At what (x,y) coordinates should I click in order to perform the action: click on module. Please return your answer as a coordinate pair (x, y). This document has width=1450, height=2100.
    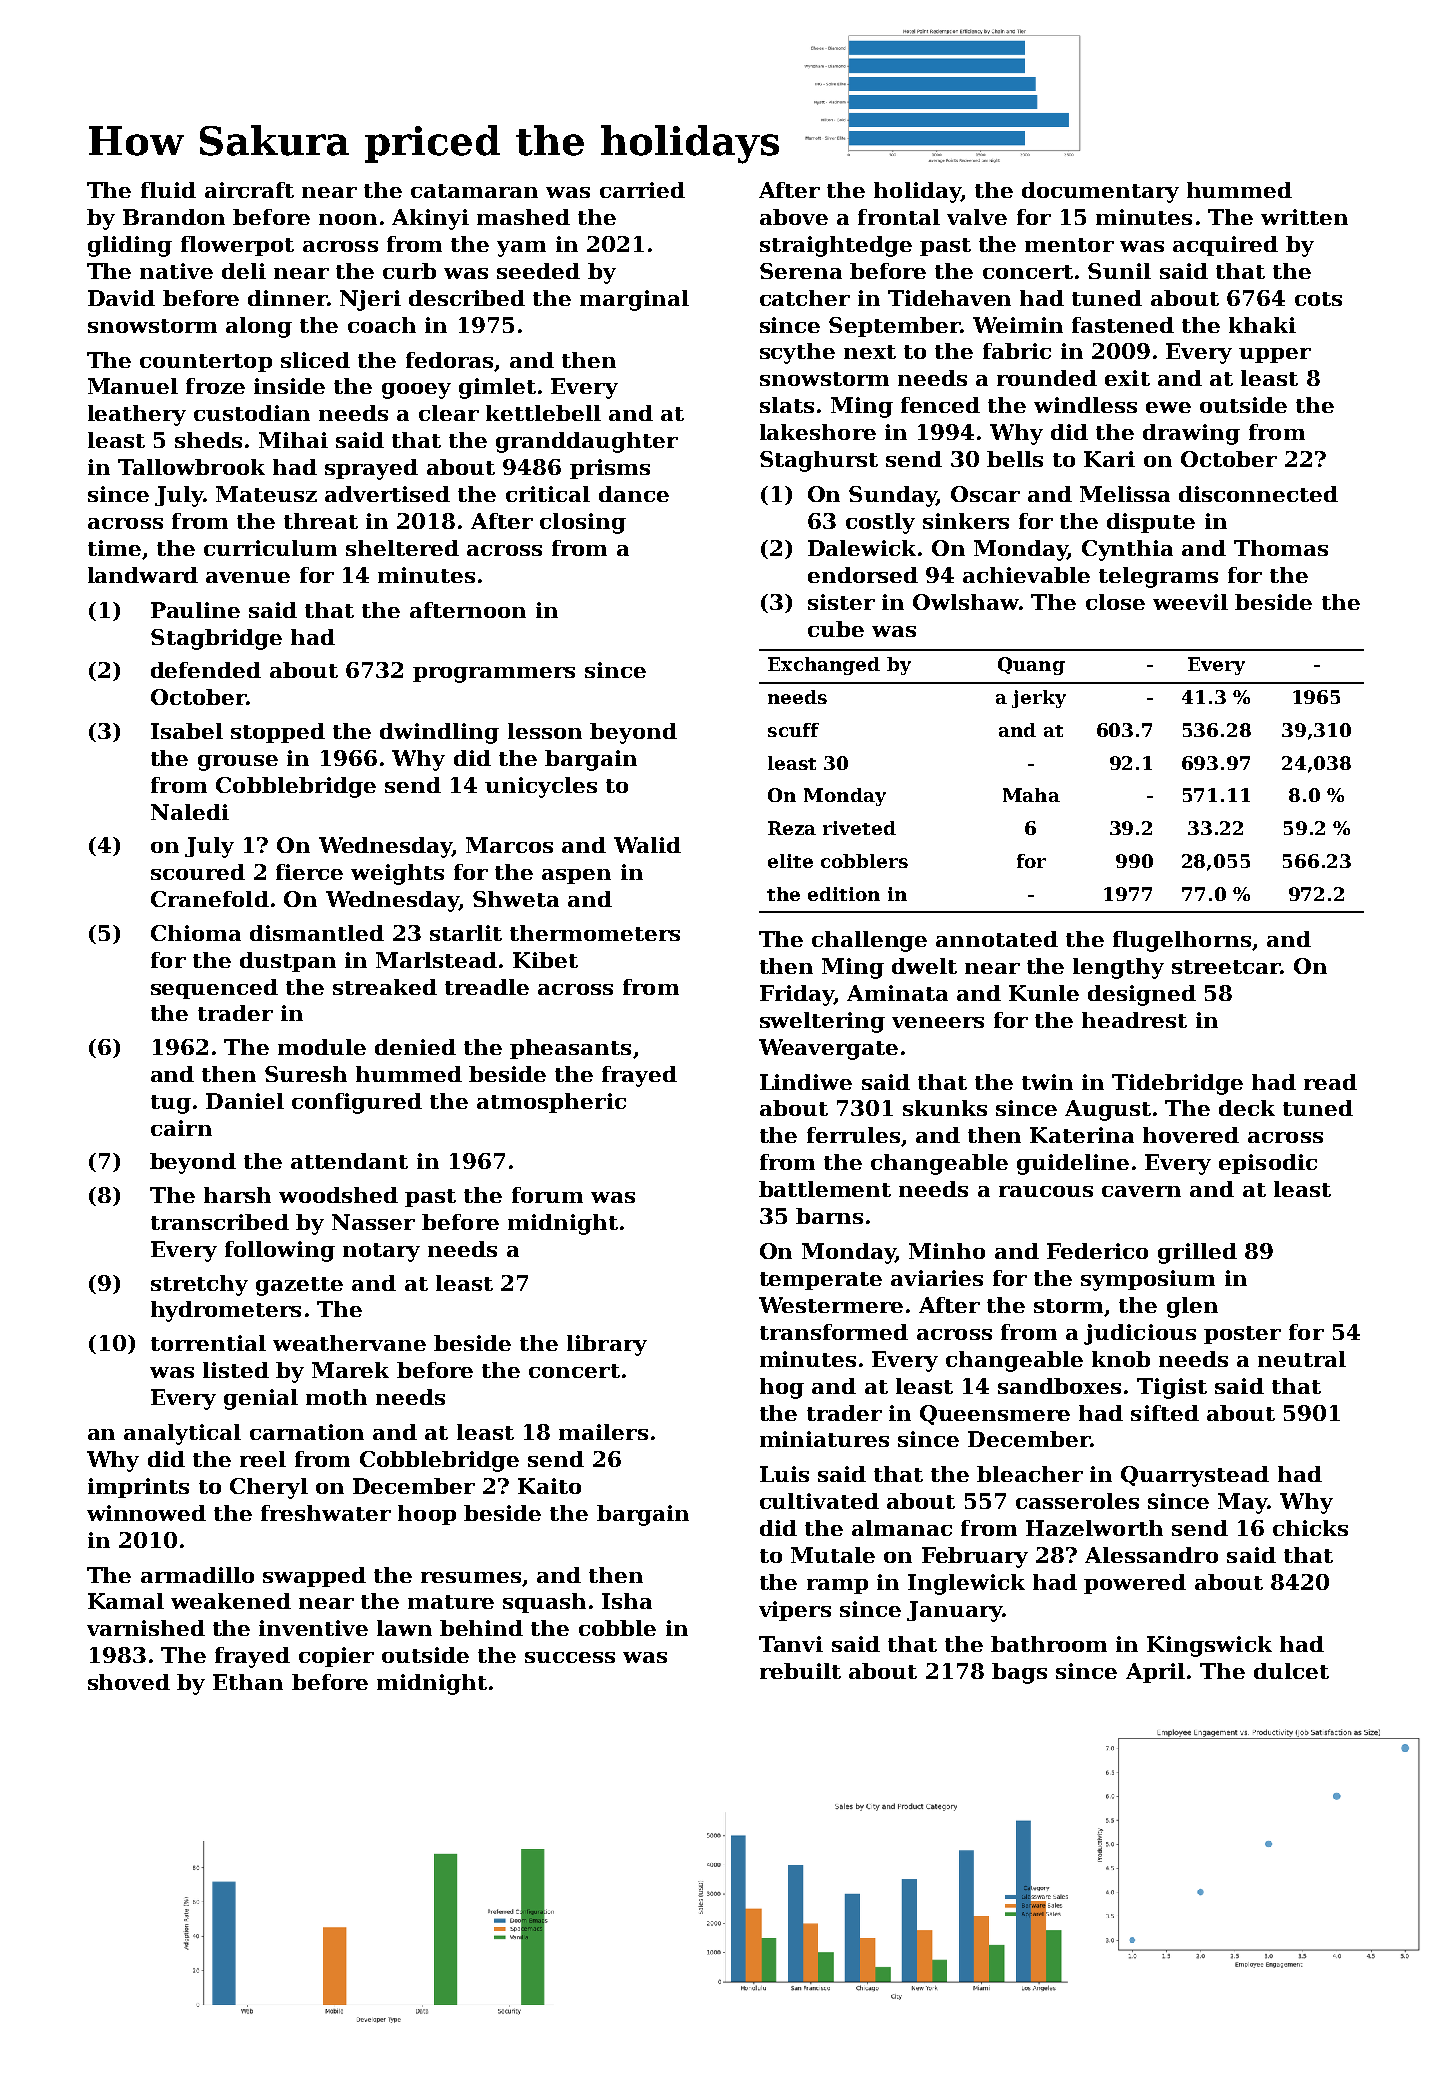
    Looking at the image, I should click on (322, 1047).
